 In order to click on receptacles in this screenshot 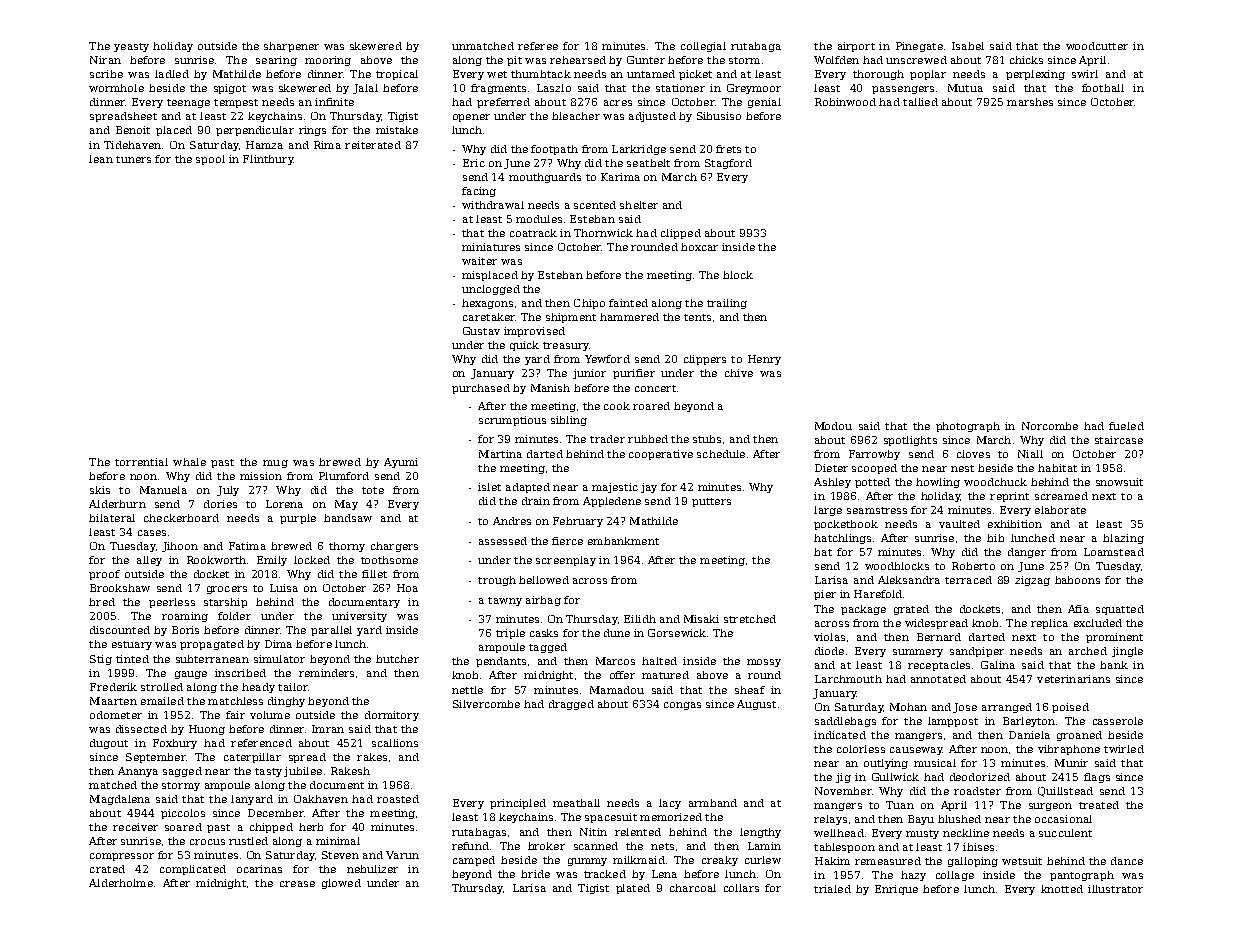, I will do `click(939, 666)`.
